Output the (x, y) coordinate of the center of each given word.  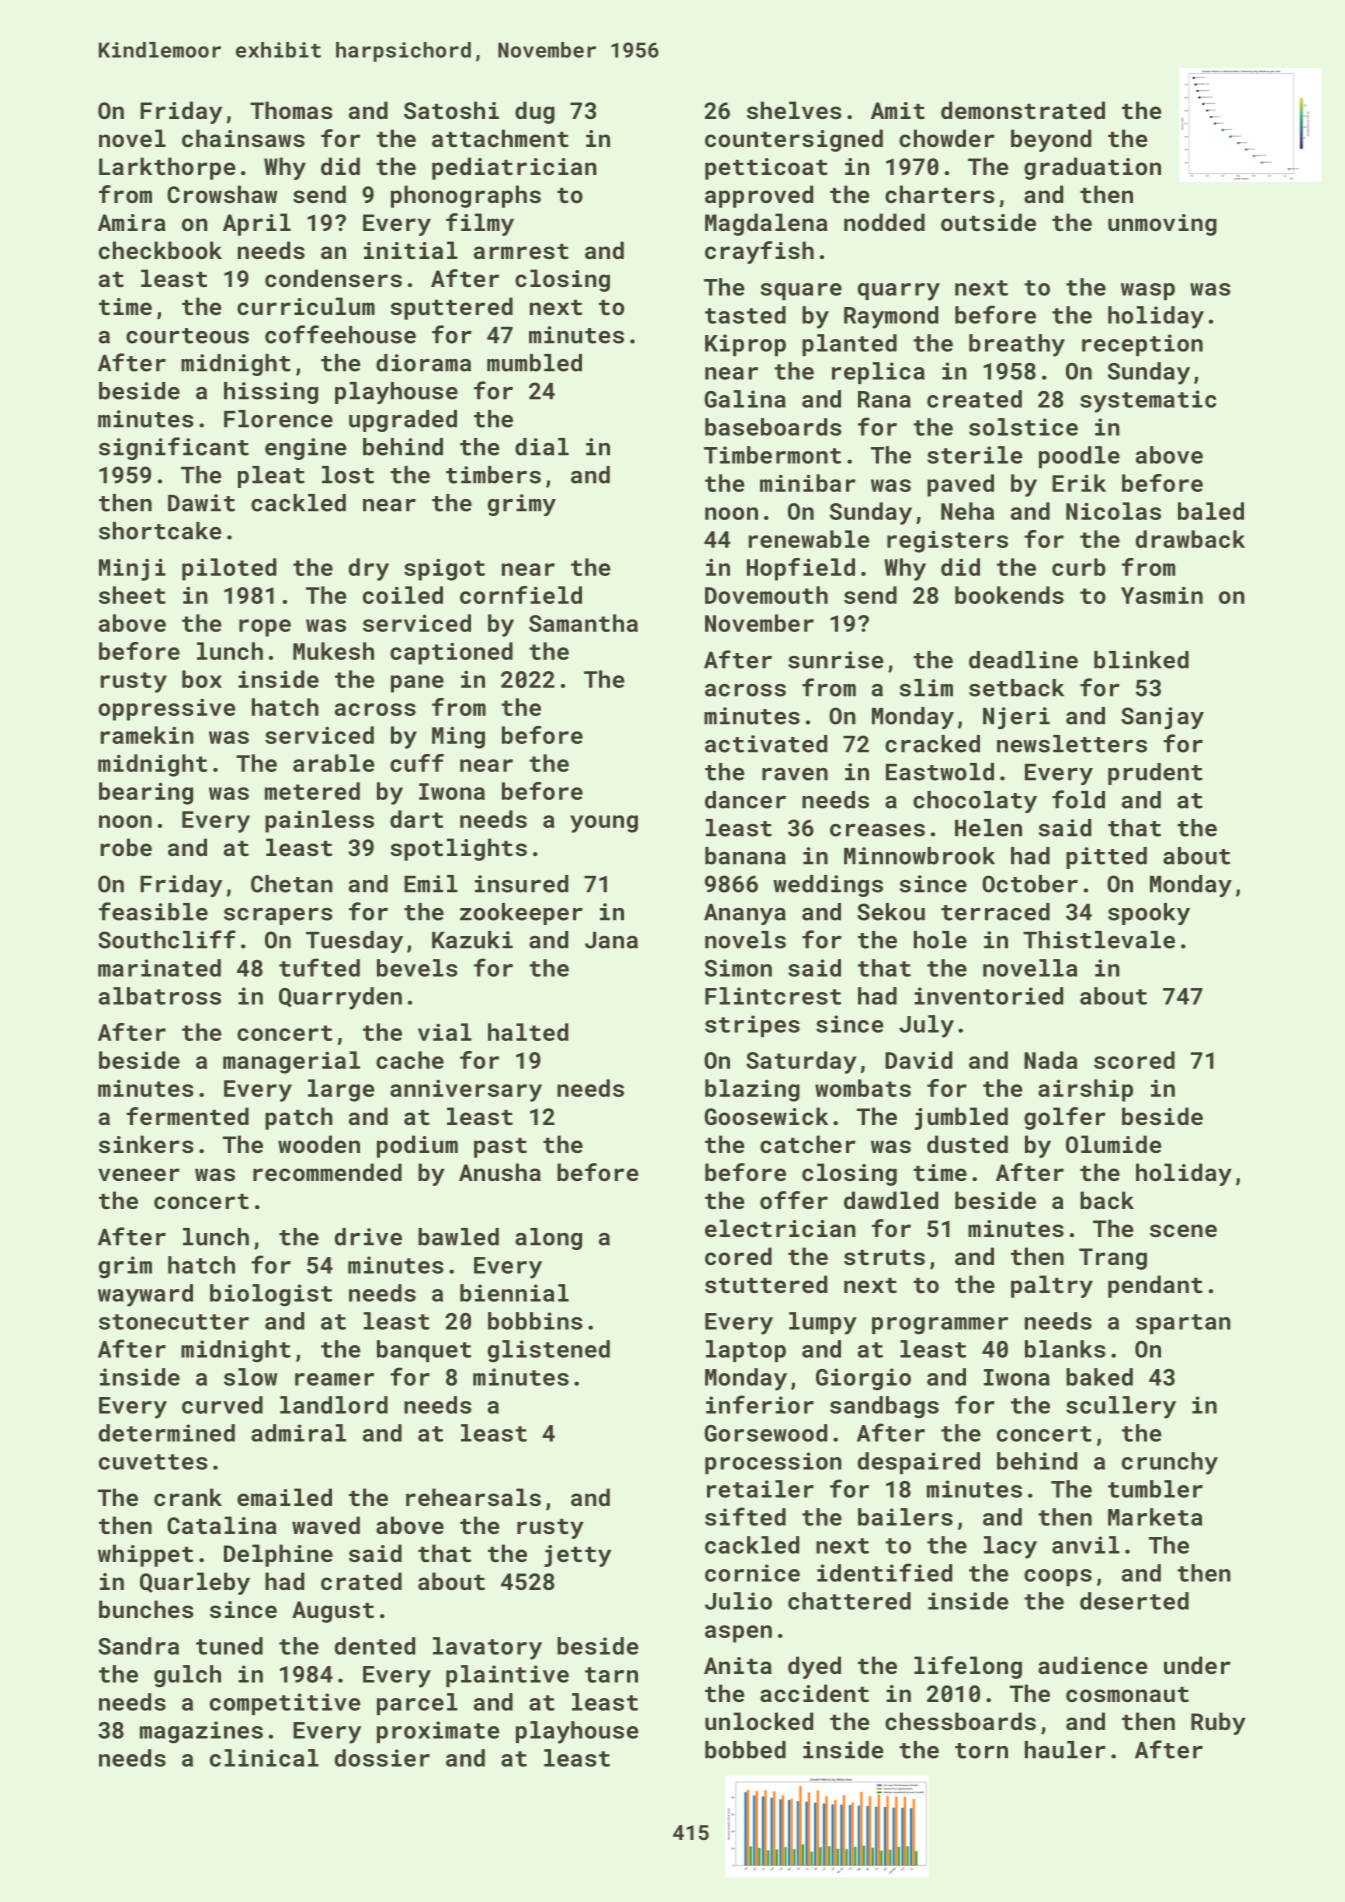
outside (988, 222)
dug (535, 112)
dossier (382, 1758)
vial (445, 1032)
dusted (967, 1144)
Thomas (291, 110)
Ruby (1218, 1723)
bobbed (745, 1750)
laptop (746, 1351)
